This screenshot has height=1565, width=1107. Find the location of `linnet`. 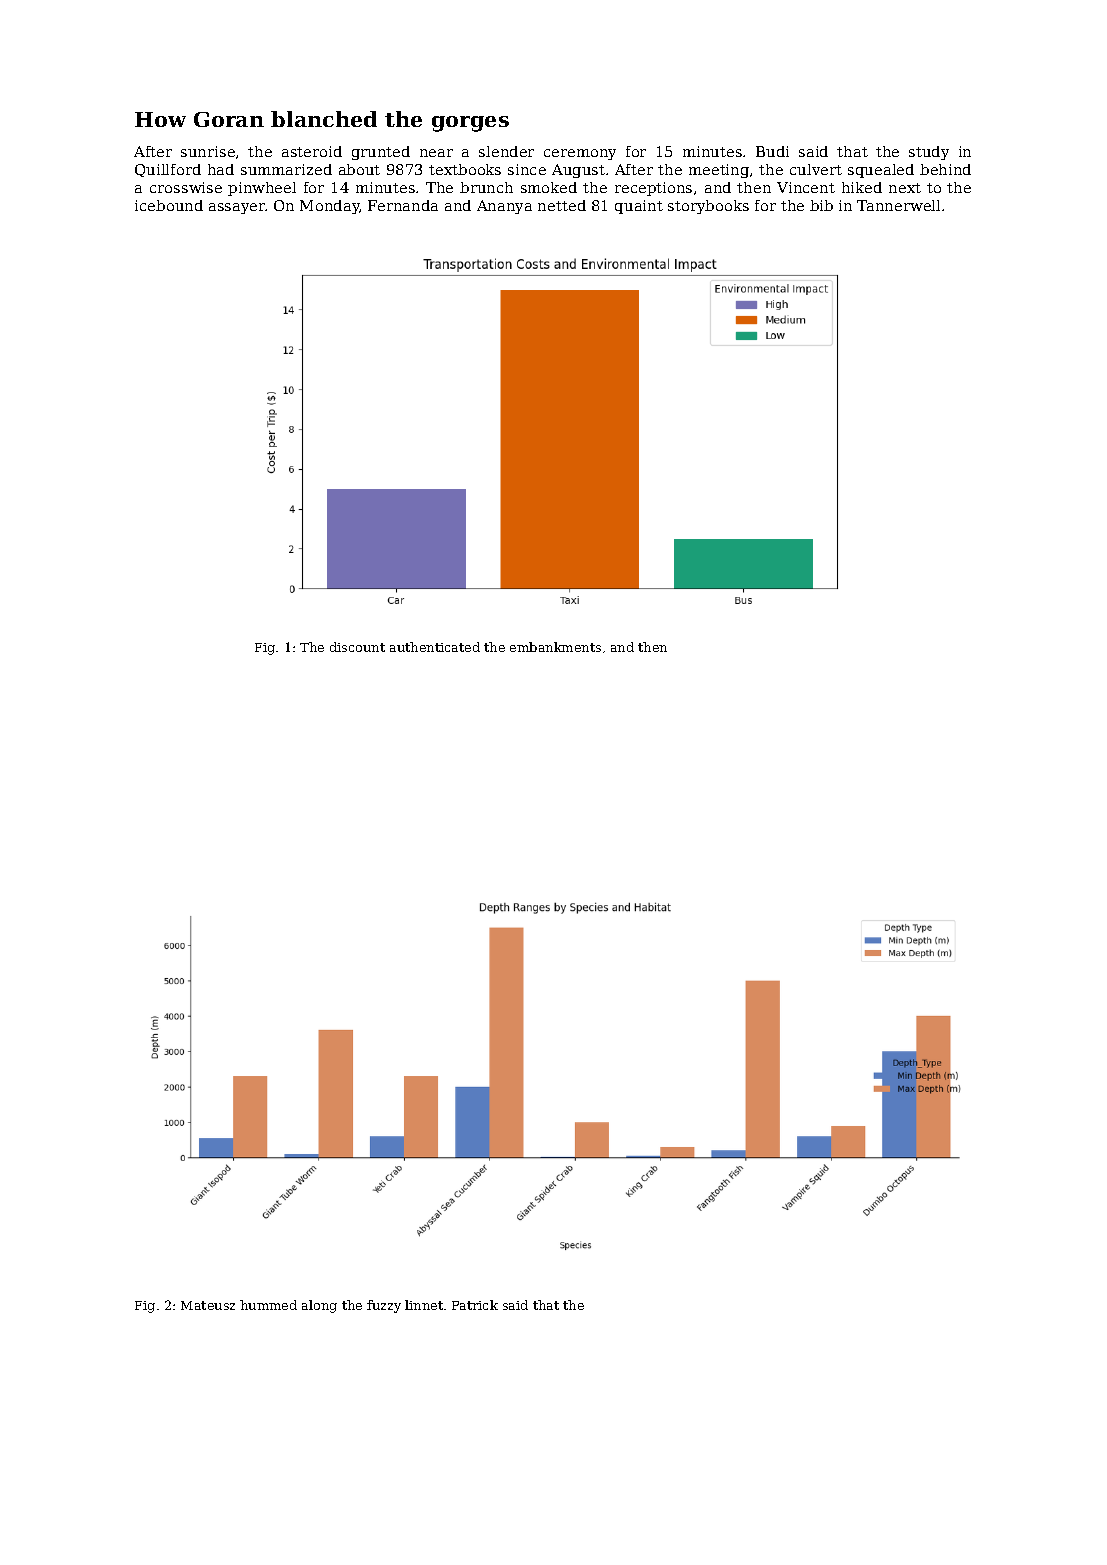

linnet is located at coordinates (424, 1305).
